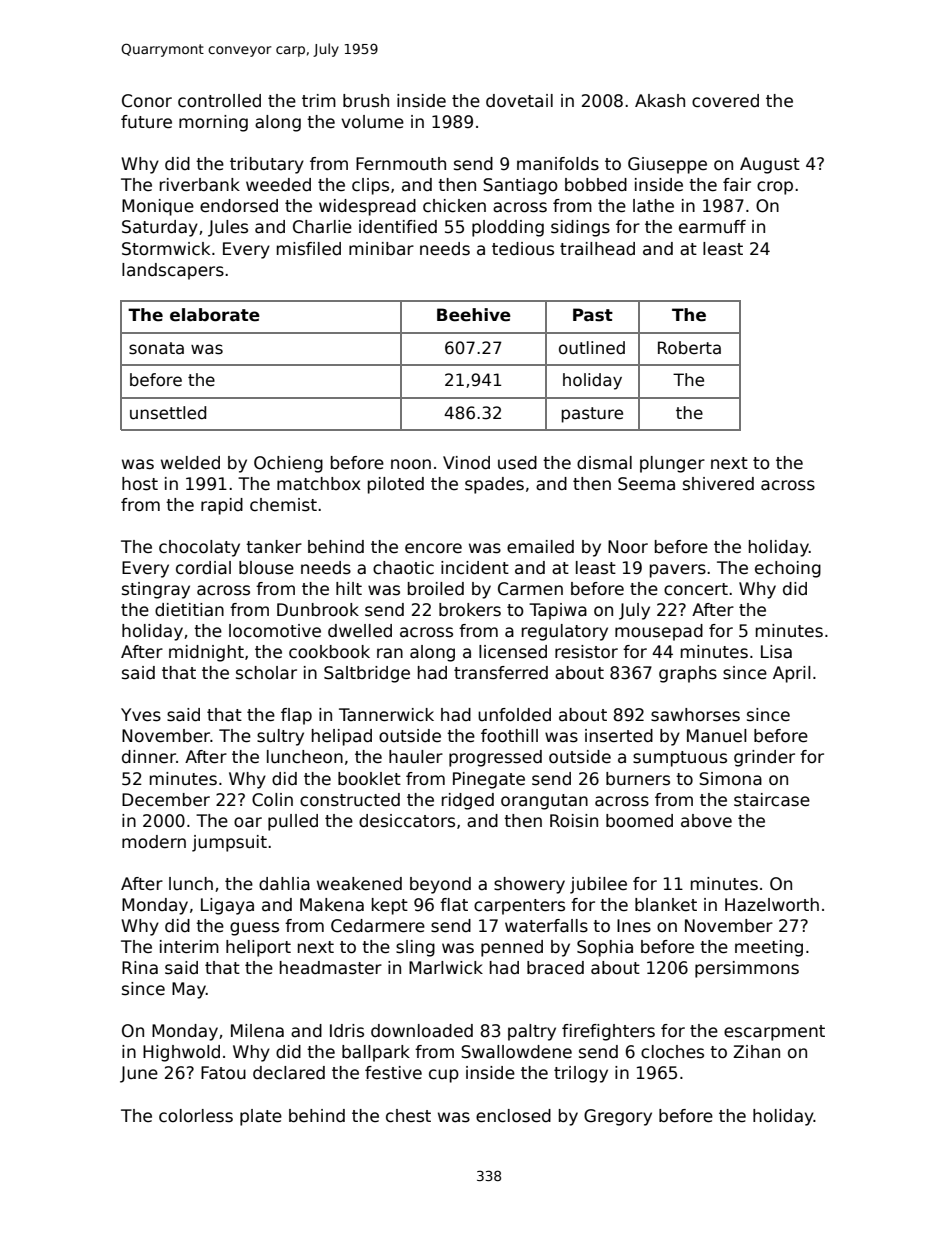 The image size is (952, 1233). What do you see at coordinates (156, 348) in the page?
I see `sonata` at bounding box center [156, 348].
